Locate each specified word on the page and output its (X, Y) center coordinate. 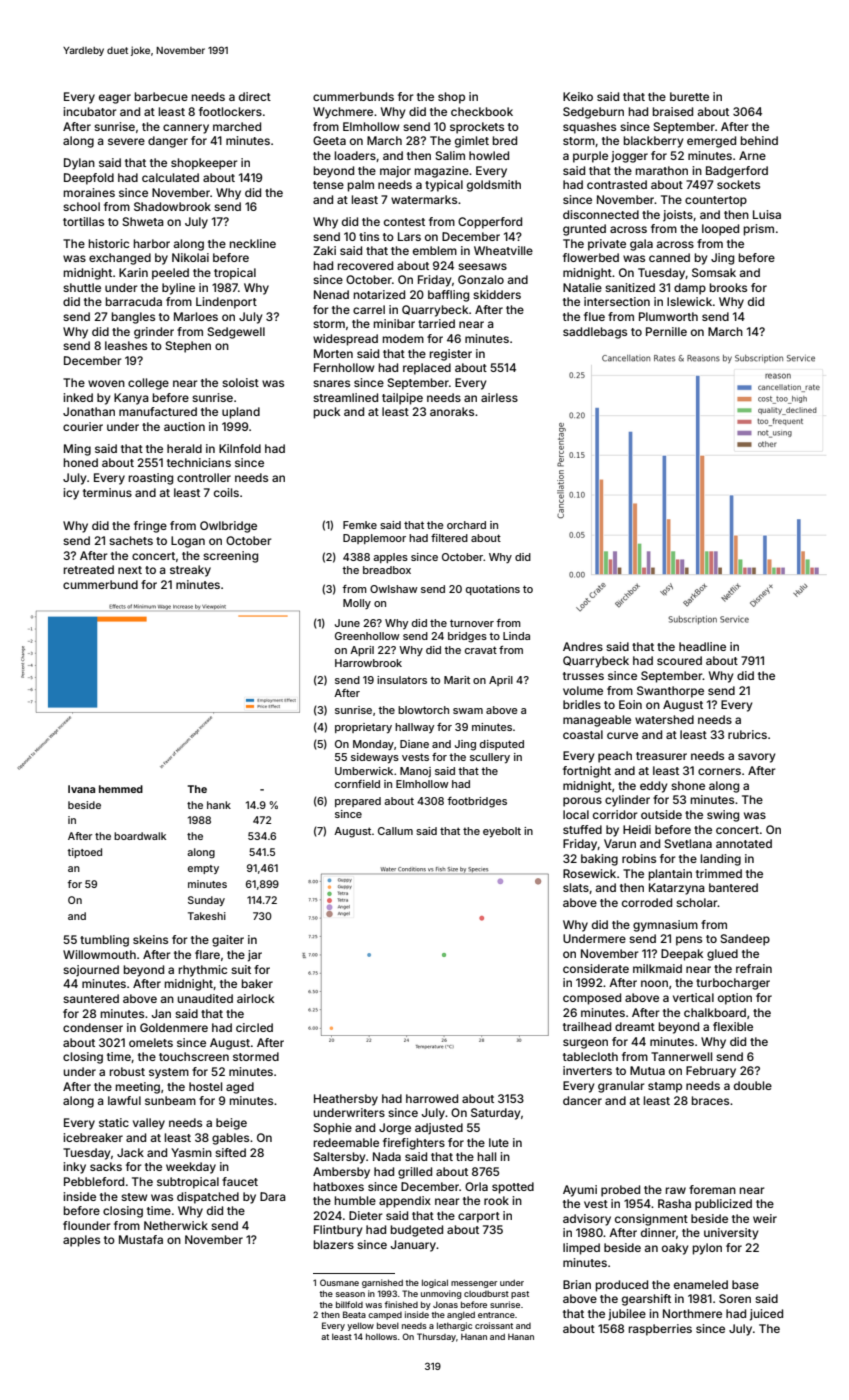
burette (689, 96)
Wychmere (343, 113)
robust (127, 1071)
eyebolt (502, 832)
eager (115, 99)
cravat (481, 650)
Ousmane (339, 1282)
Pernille (666, 331)
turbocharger (733, 984)
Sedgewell (236, 333)
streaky (190, 571)
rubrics (747, 734)
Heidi (637, 829)
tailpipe (402, 399)
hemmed (121, 789)
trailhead (587, 1026)
